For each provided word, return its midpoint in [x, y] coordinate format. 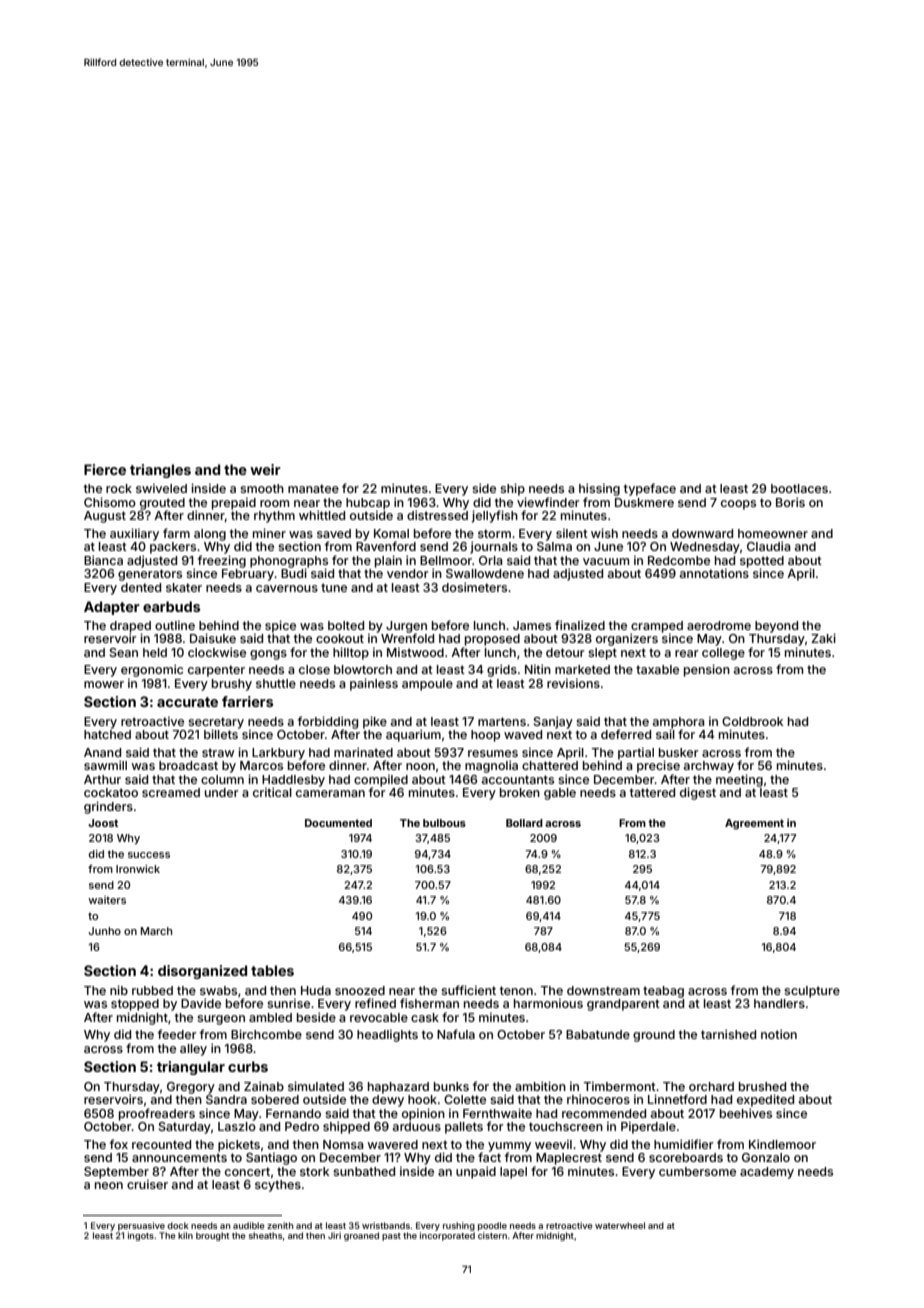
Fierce [105, 469]
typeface [650, 489]
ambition [540, 1086]
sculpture [812, 992]
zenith [280, 1225]
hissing [599, 489]
